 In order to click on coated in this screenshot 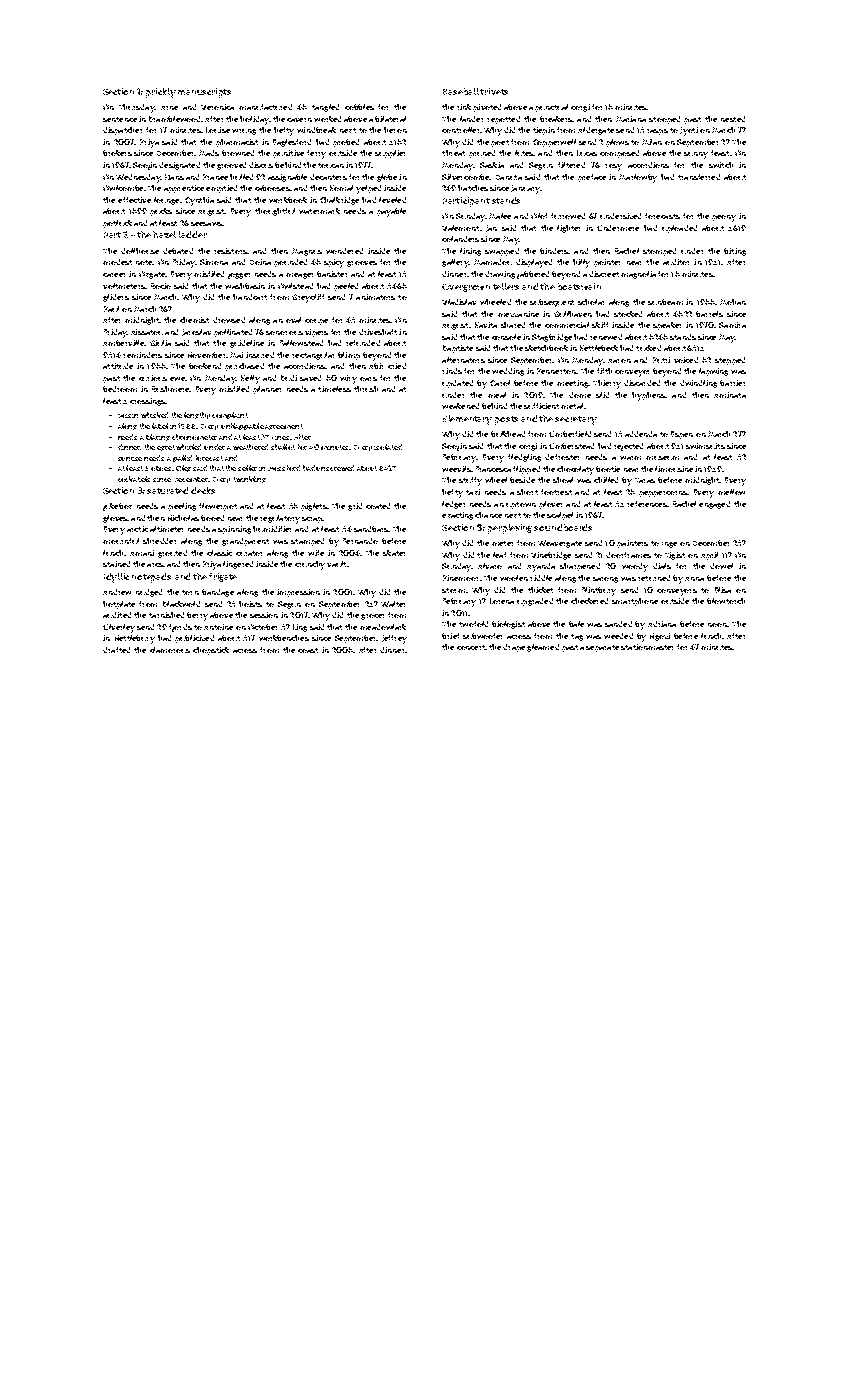, I will do `click(378, 506)`.
